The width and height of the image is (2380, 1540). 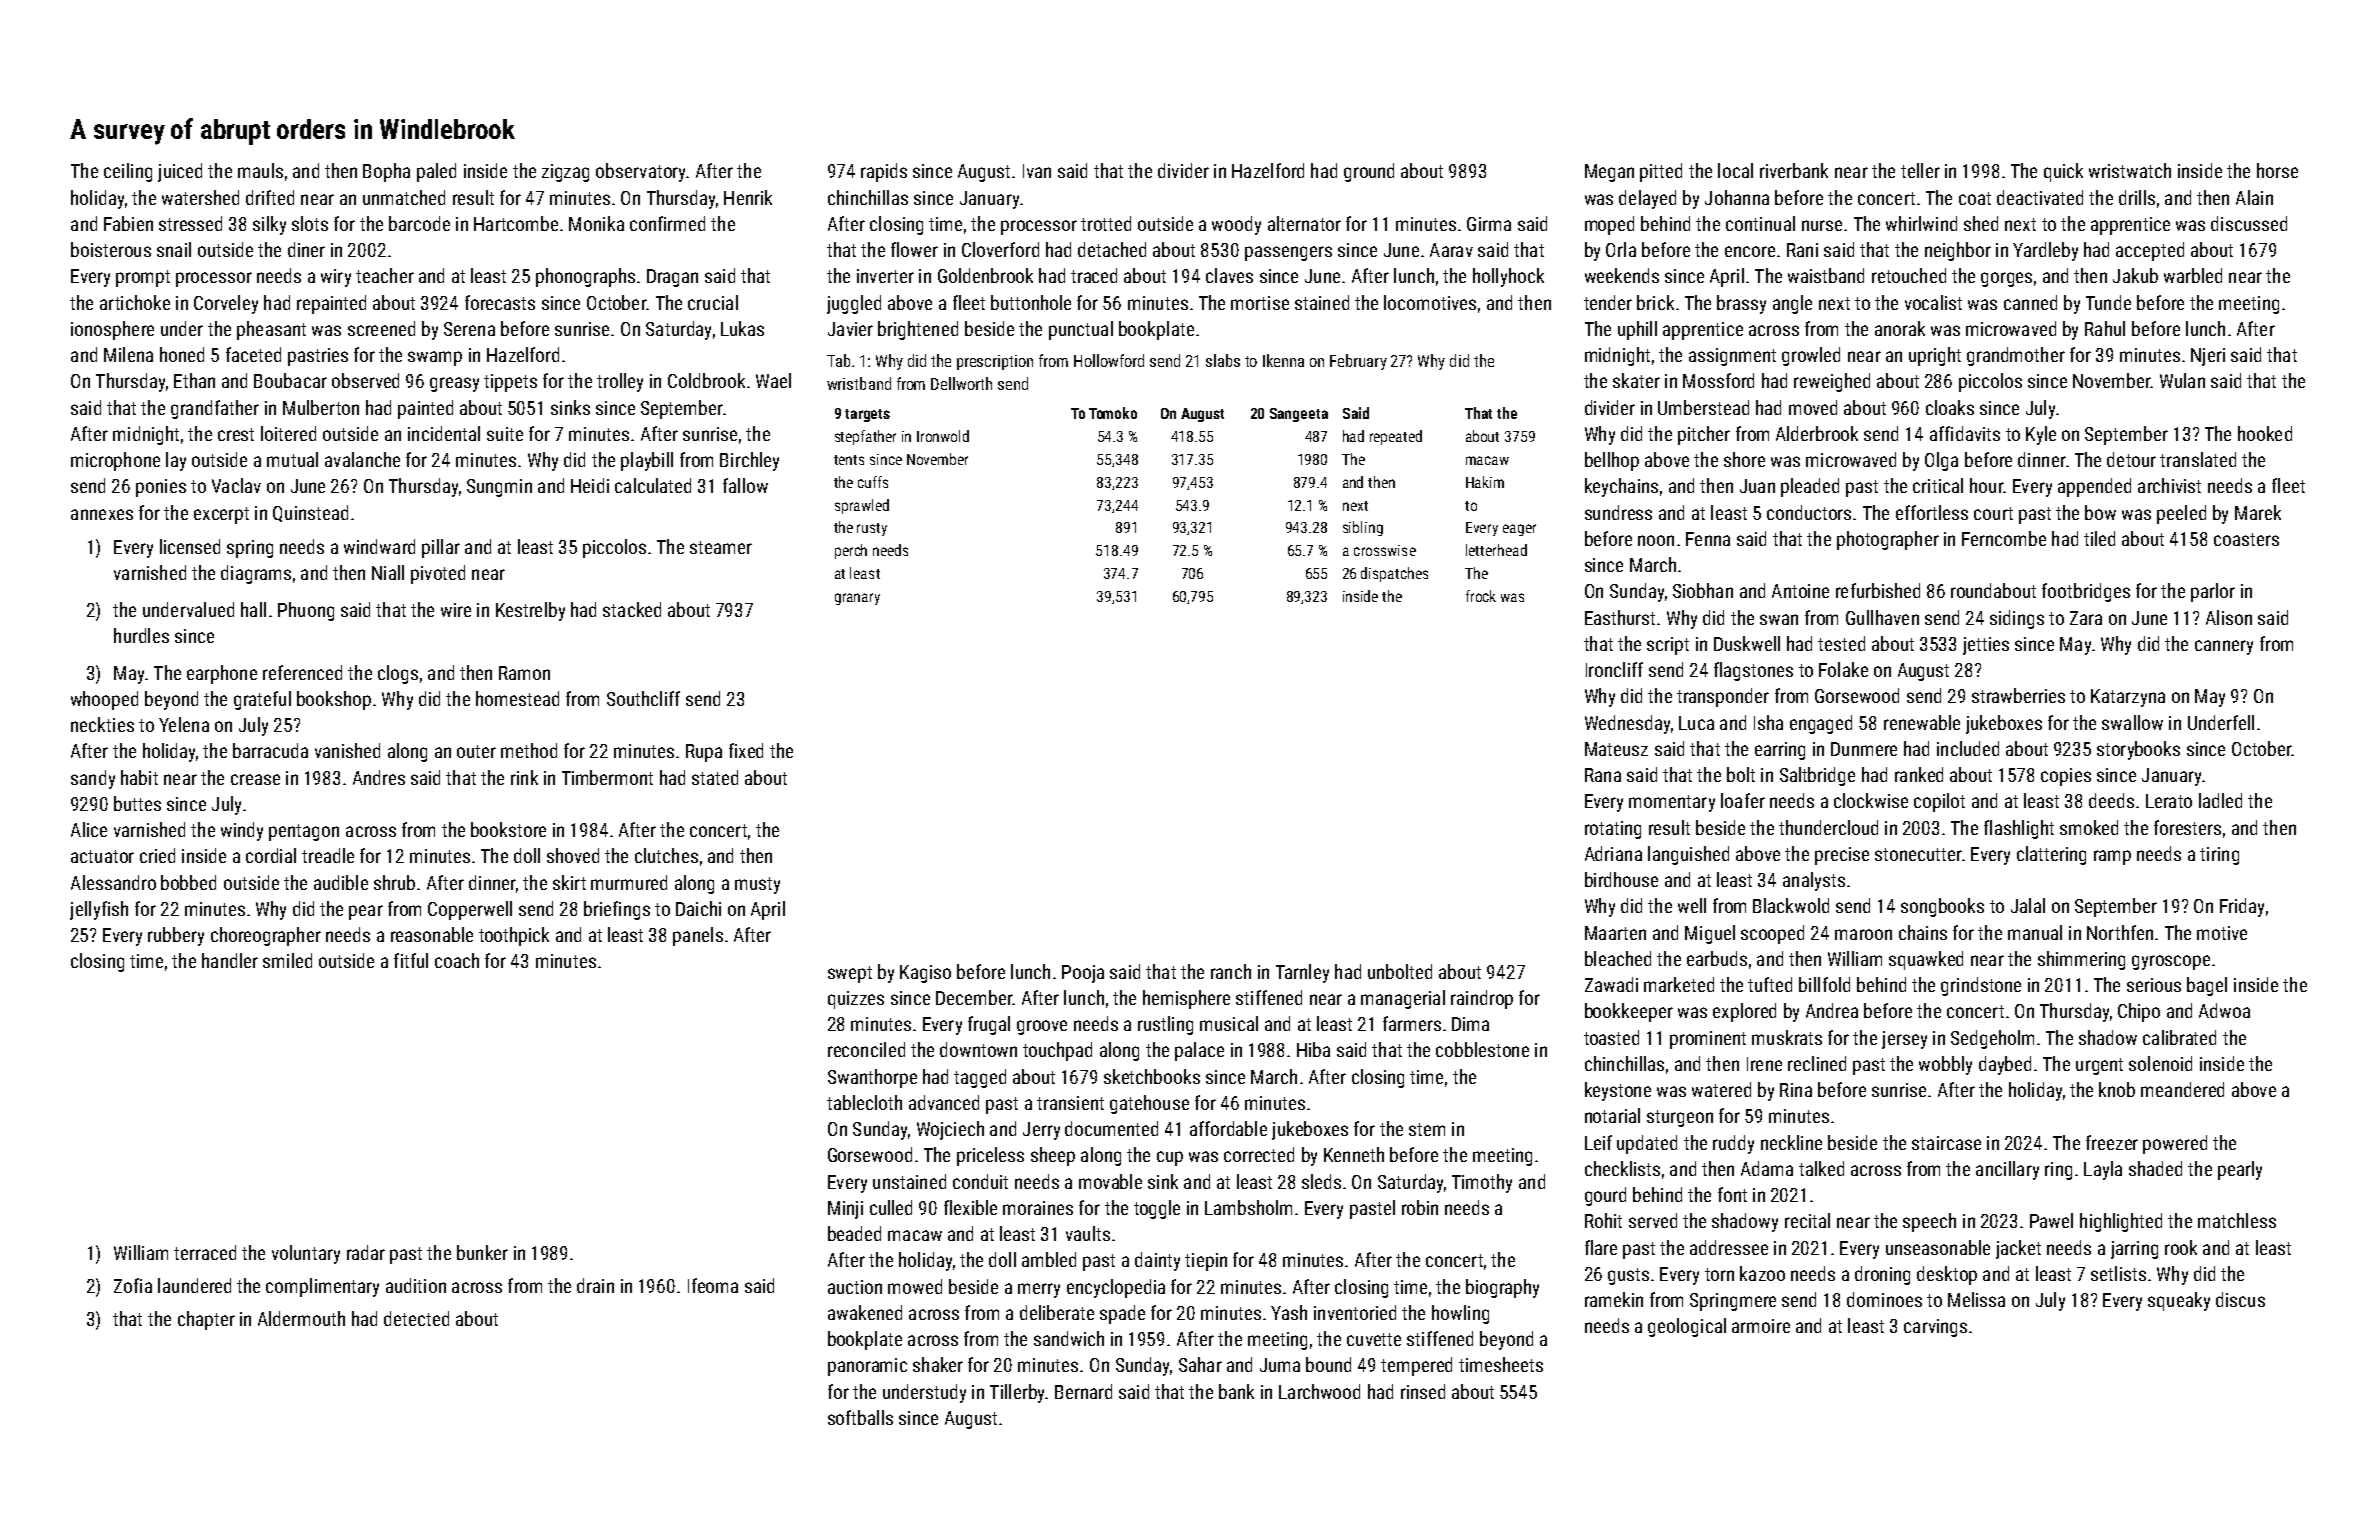 What do you see at coordinates (1302, 973) in the image?
I see `Tarnley` at bounding box center [1302, 973].
